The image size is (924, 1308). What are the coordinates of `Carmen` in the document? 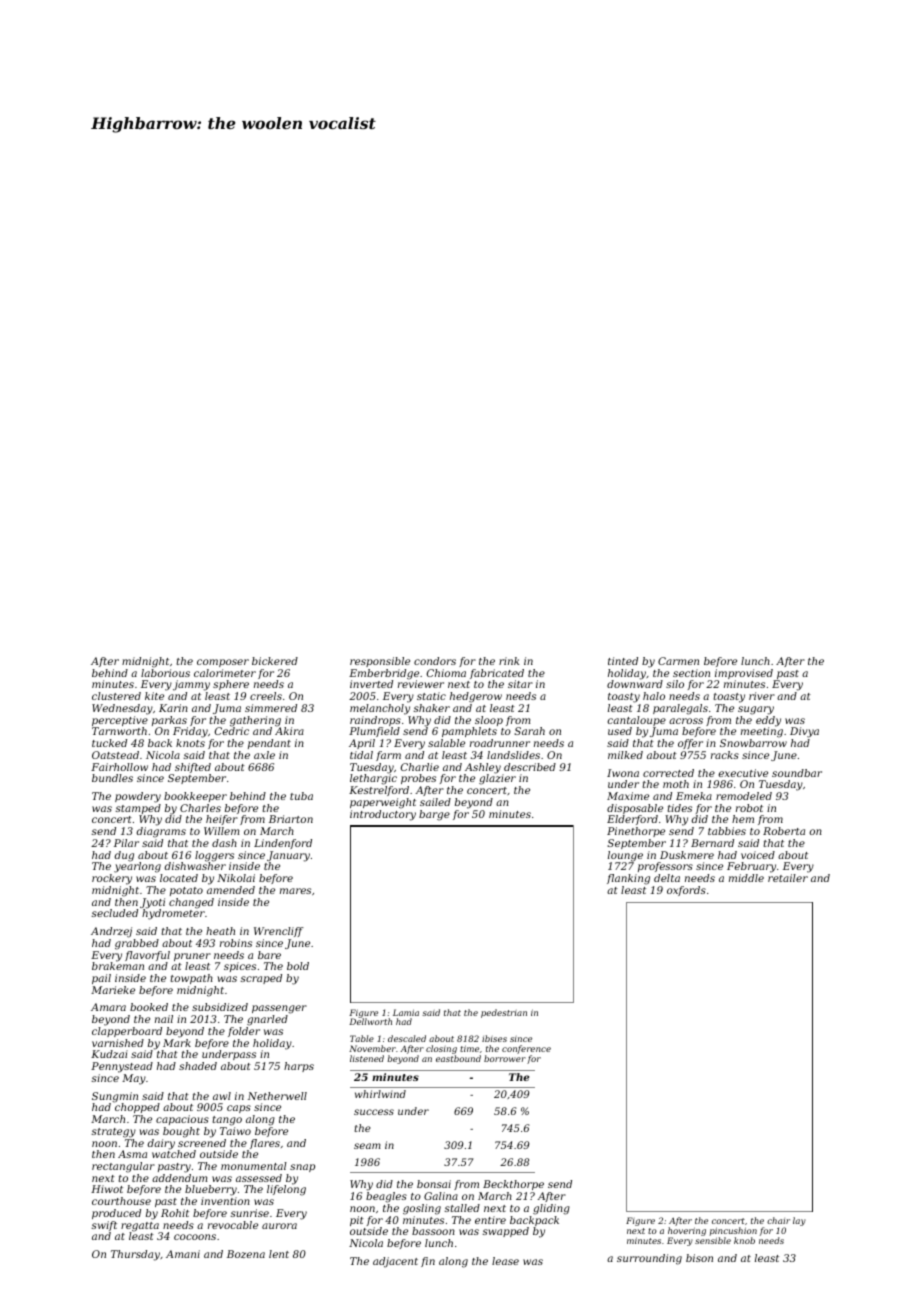 It's located at (678, 661).
